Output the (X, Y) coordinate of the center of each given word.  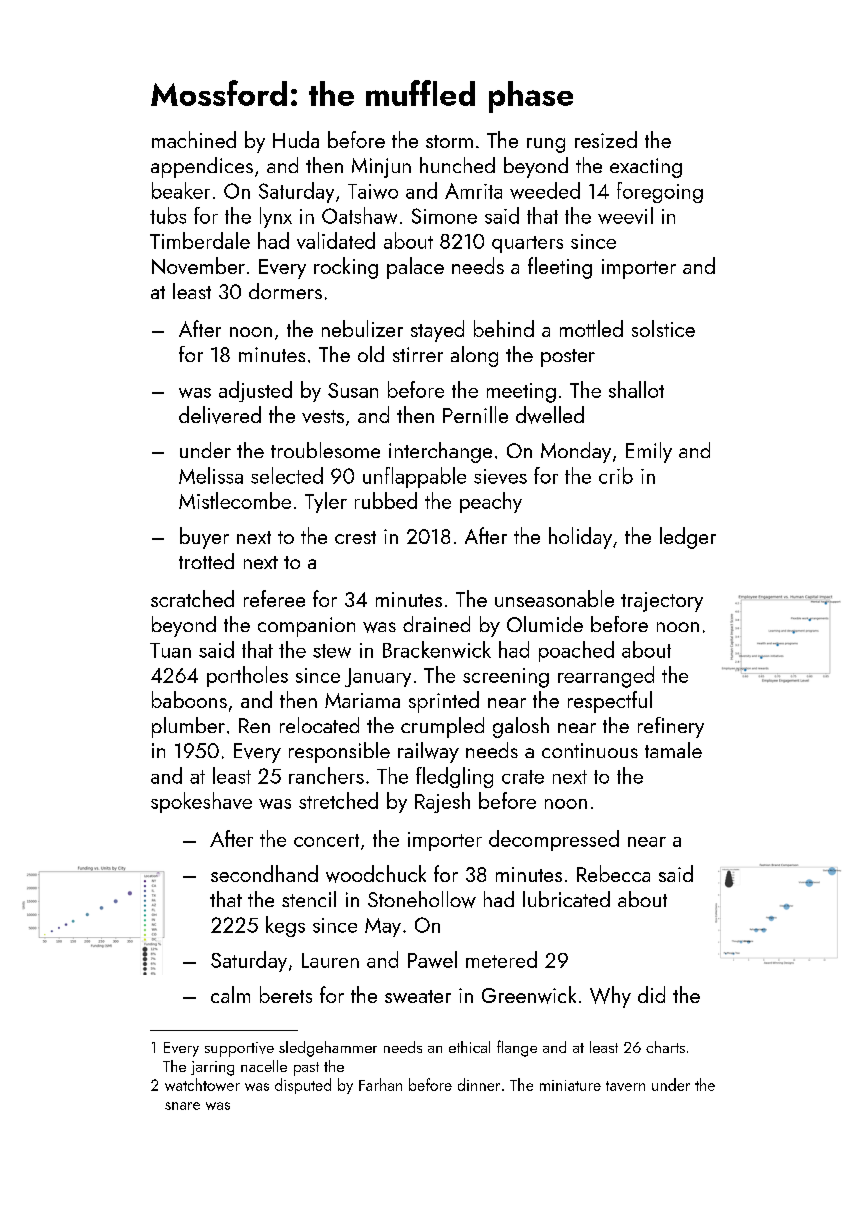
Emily (649, 452)
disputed (303, 1086)
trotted (206, 561)
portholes (247, 676)
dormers (285, 291)
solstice (663, 328)
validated (336, 240)
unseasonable (554, 598)
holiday (580, 538)
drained (436, 624)
